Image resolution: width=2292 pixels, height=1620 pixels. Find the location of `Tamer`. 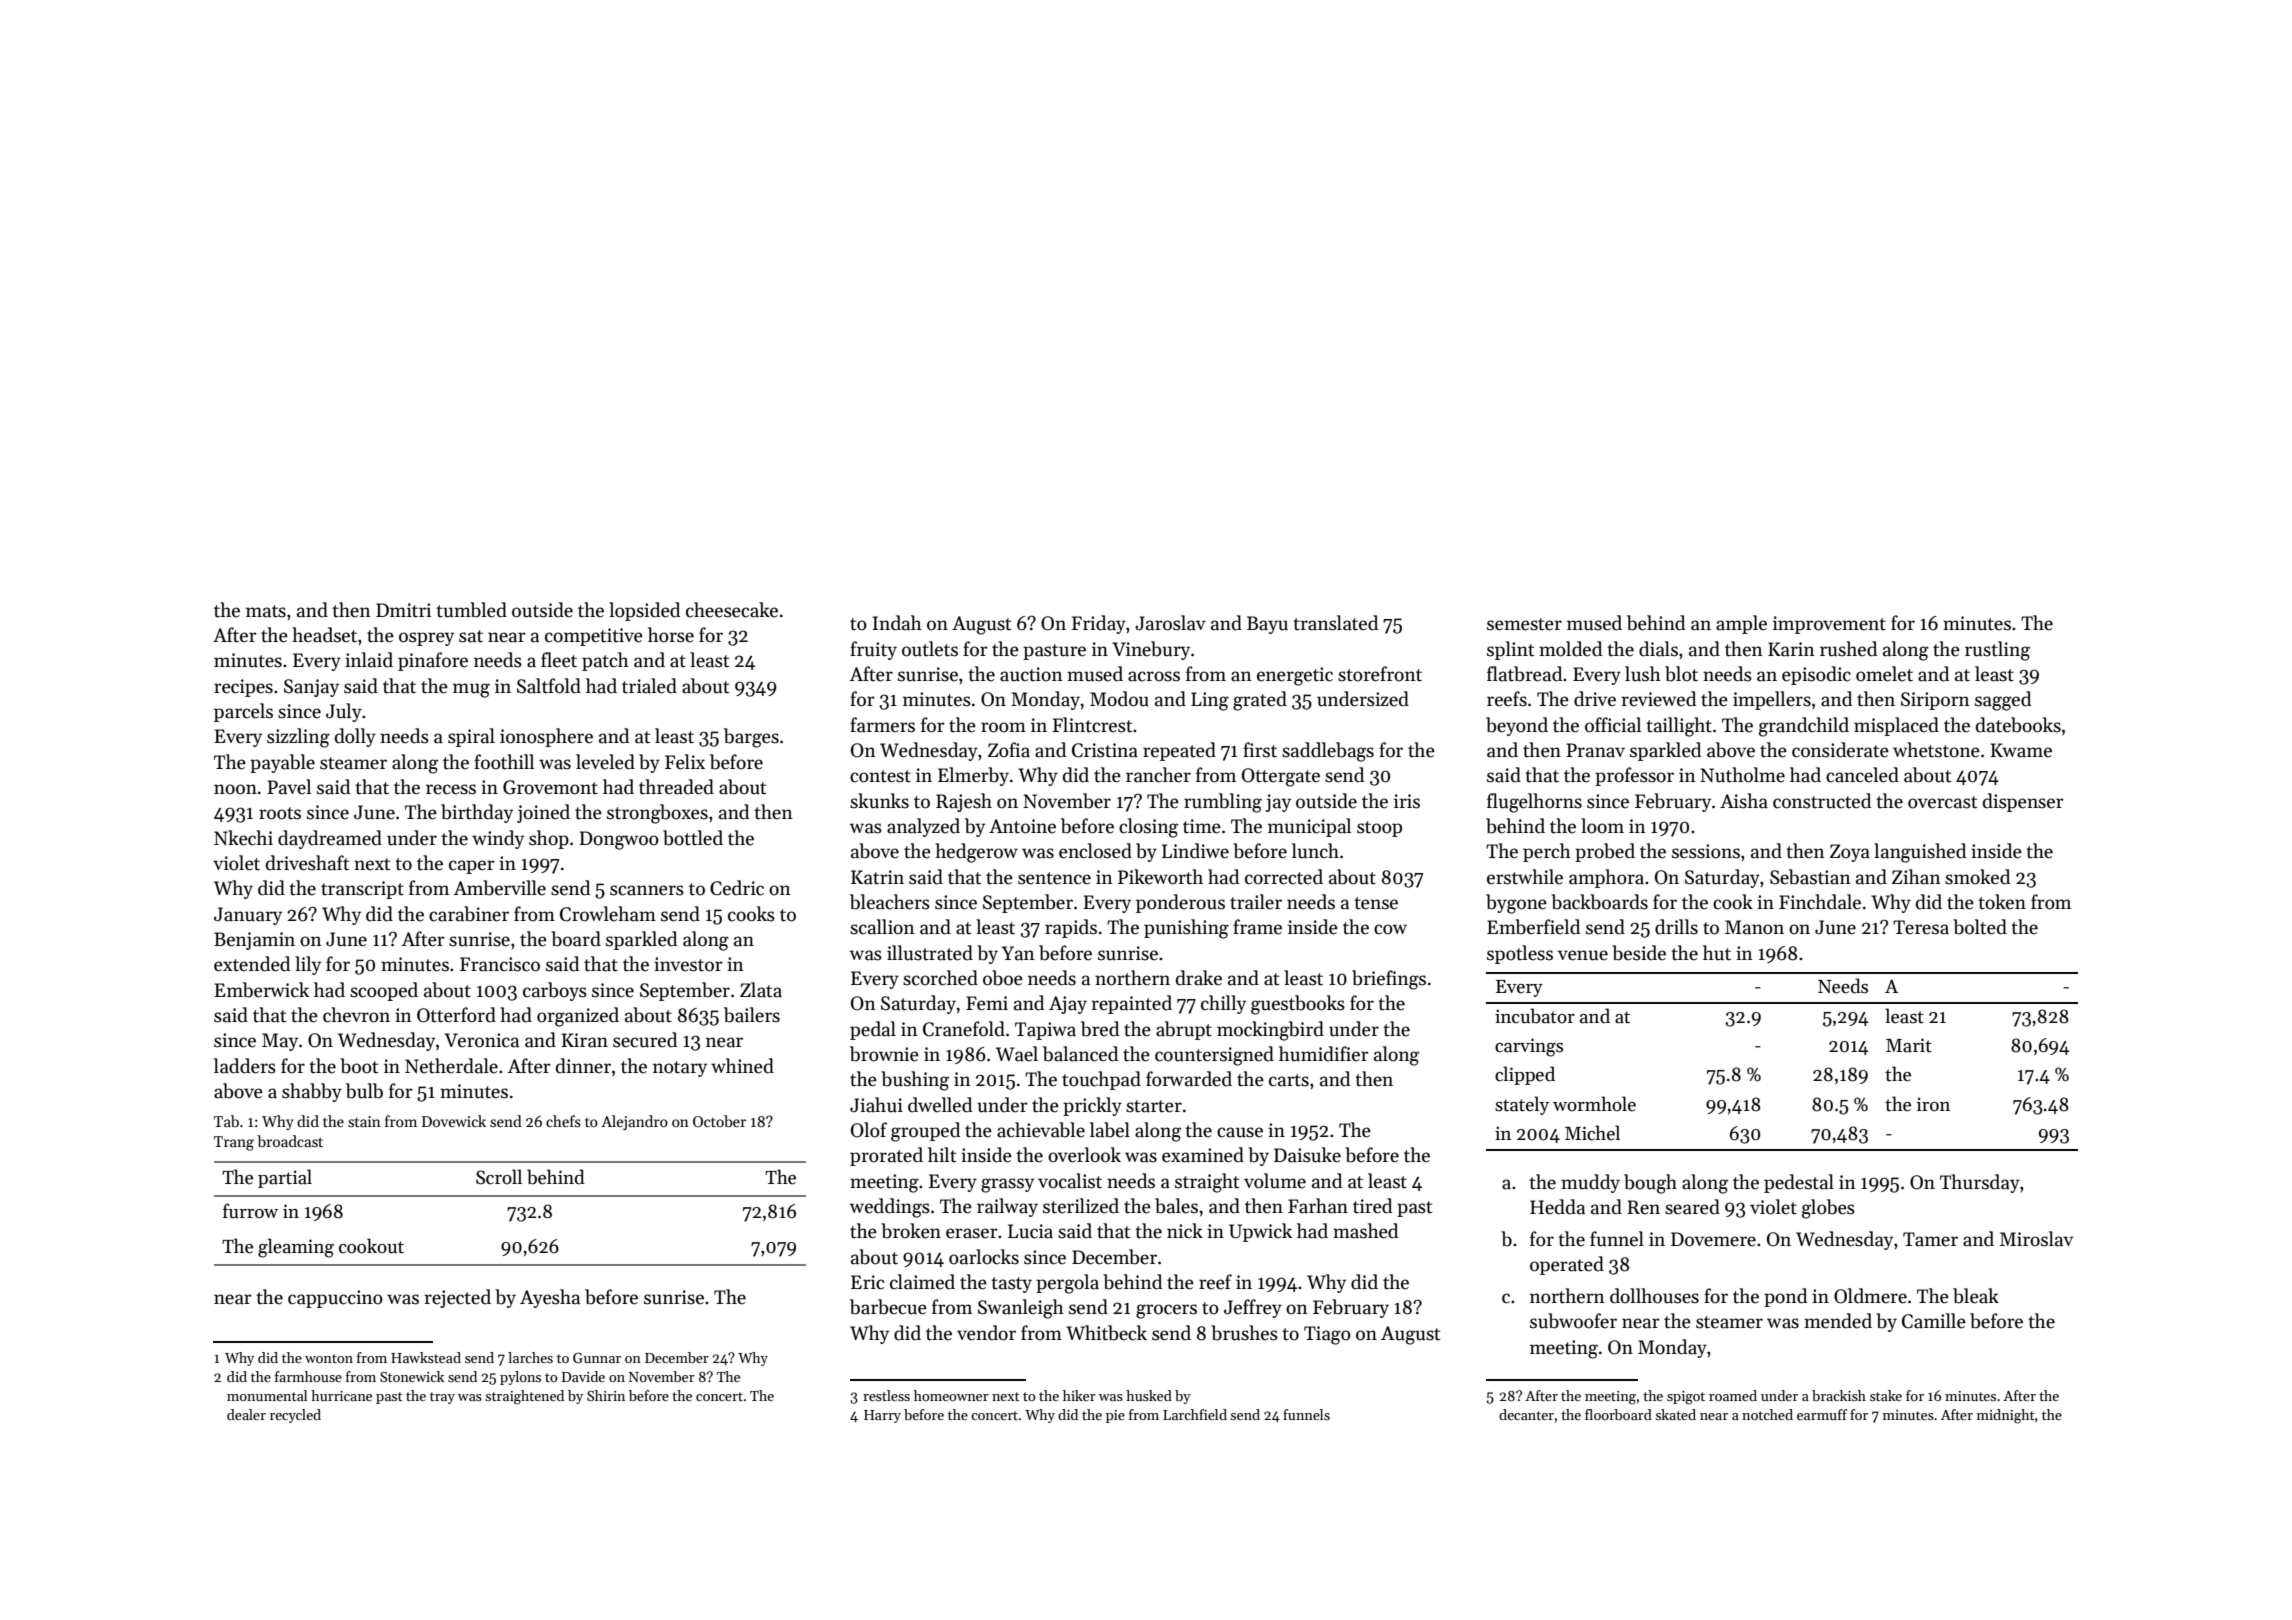

Tamer is located at coordinates (1930, 1239).
